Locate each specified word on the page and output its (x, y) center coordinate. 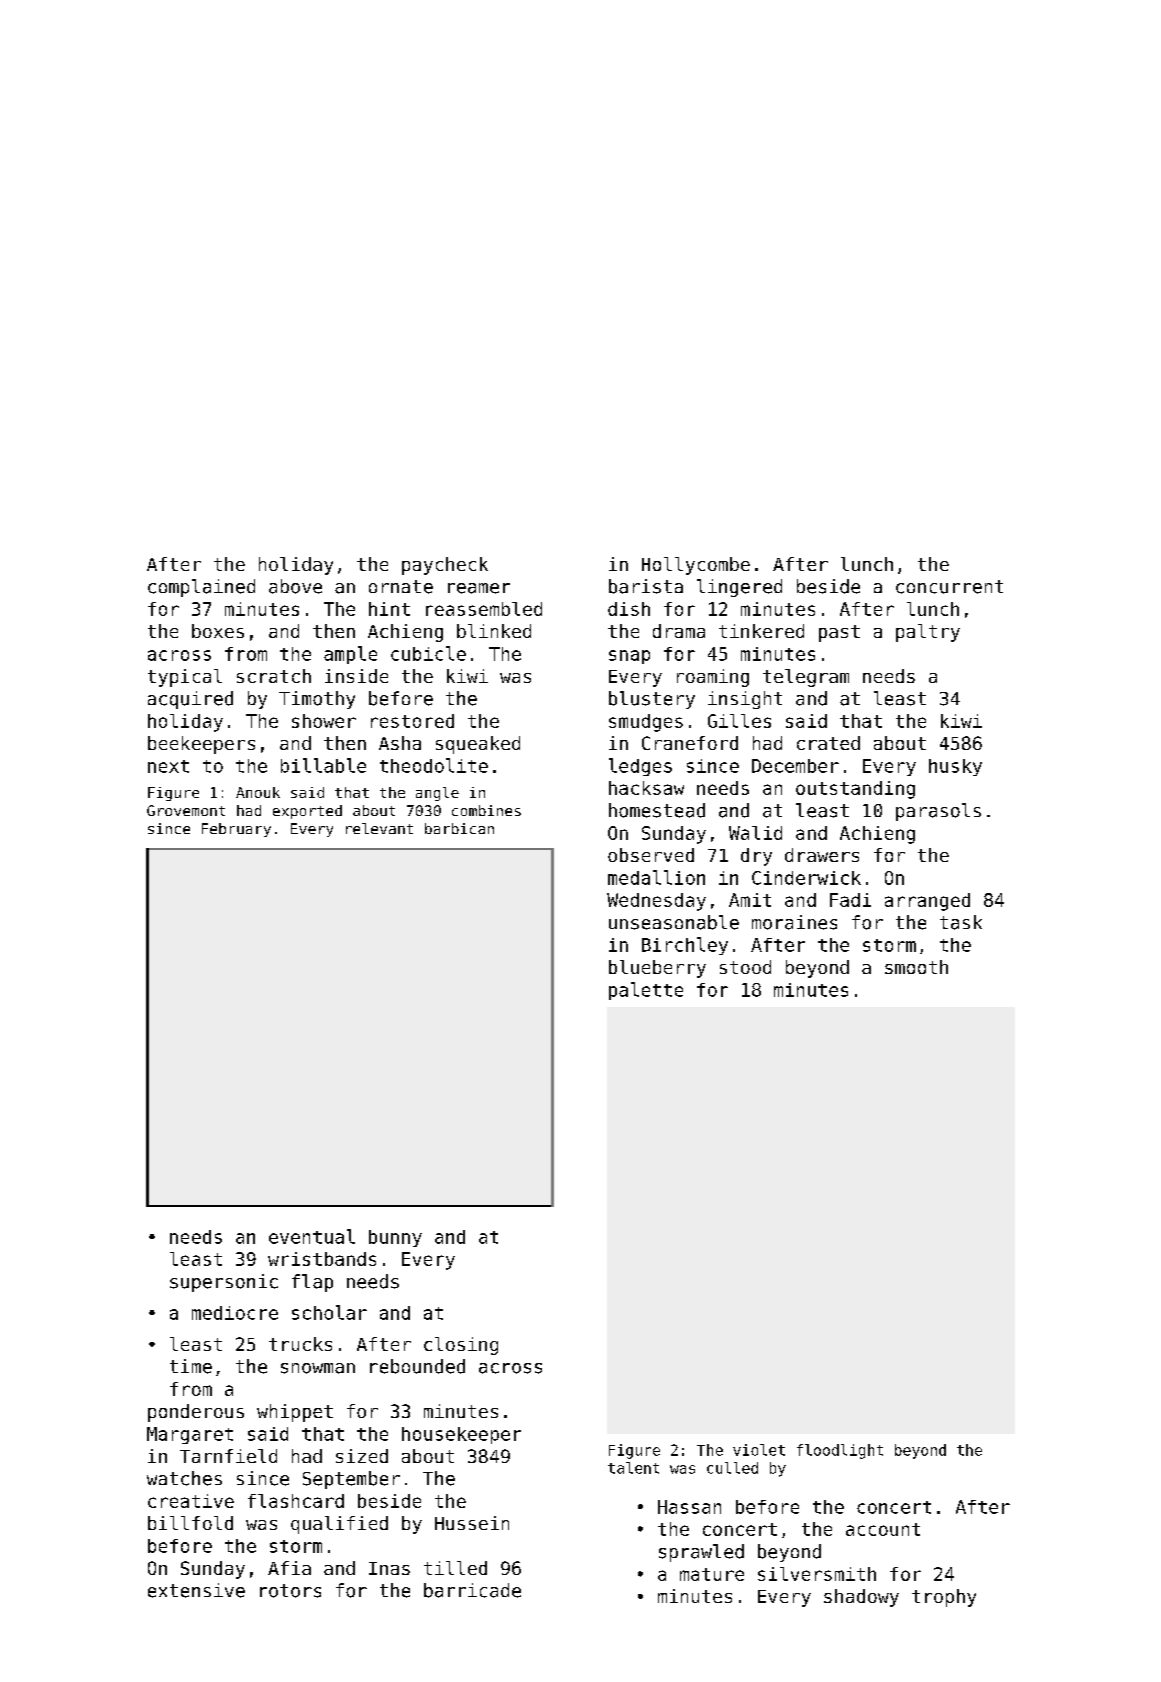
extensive (196, 1590)
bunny (395, 1238)
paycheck (445, 566)
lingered (739, 588)
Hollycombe (696, 566)
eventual (312, 1236)
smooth (916, 967)
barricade (472, 1590)
